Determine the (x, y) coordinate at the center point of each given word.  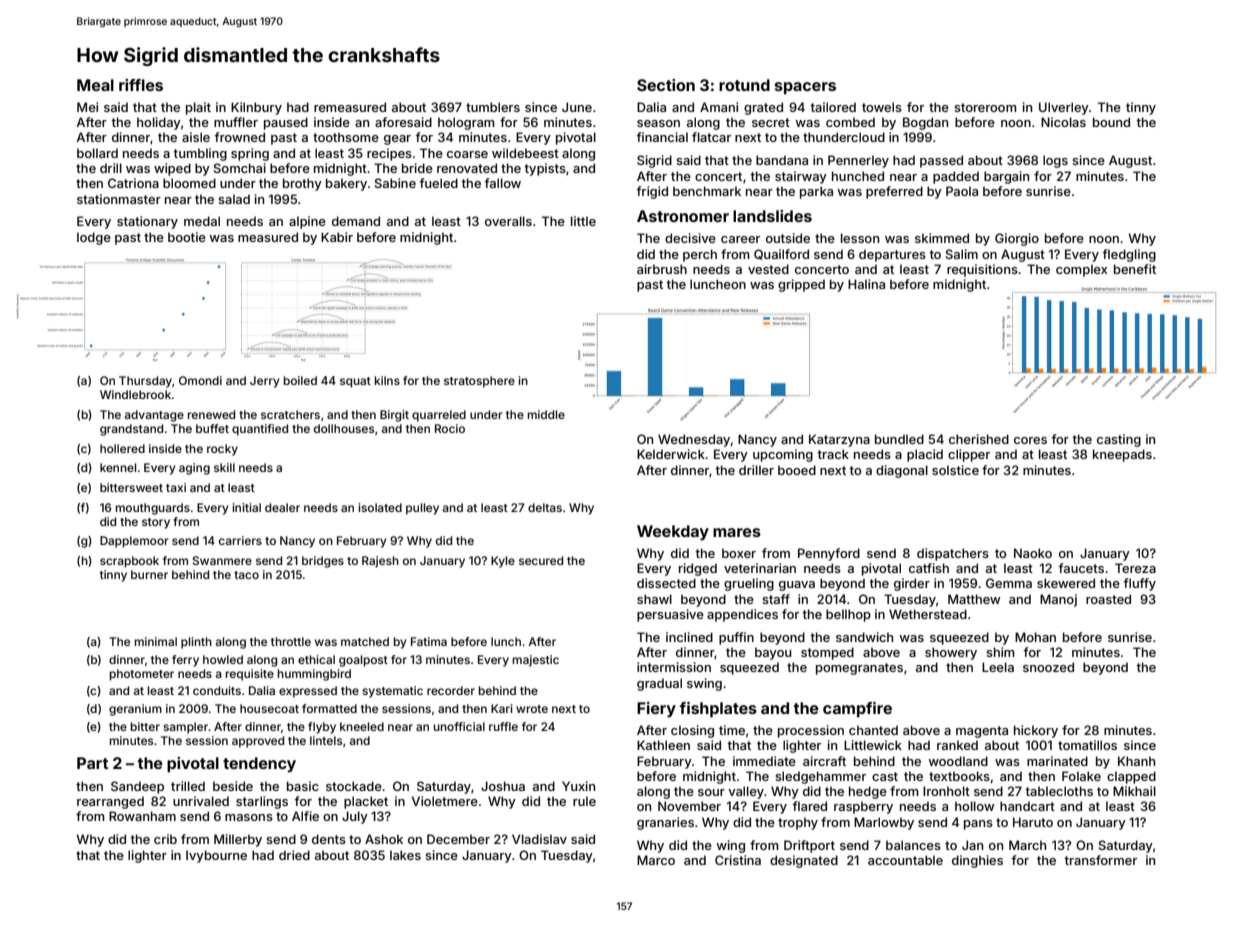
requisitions (982, 270)
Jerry (265, 382)
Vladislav (539, 839)
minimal (156, 641)
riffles (141, 85)
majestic (536, 661)
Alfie (305, 816)
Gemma (1009, 583)
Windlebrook (135, 394)
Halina (866, 284)
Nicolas (1063, 122)
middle (546, 414)
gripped (801, 285)
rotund (744, 85)
